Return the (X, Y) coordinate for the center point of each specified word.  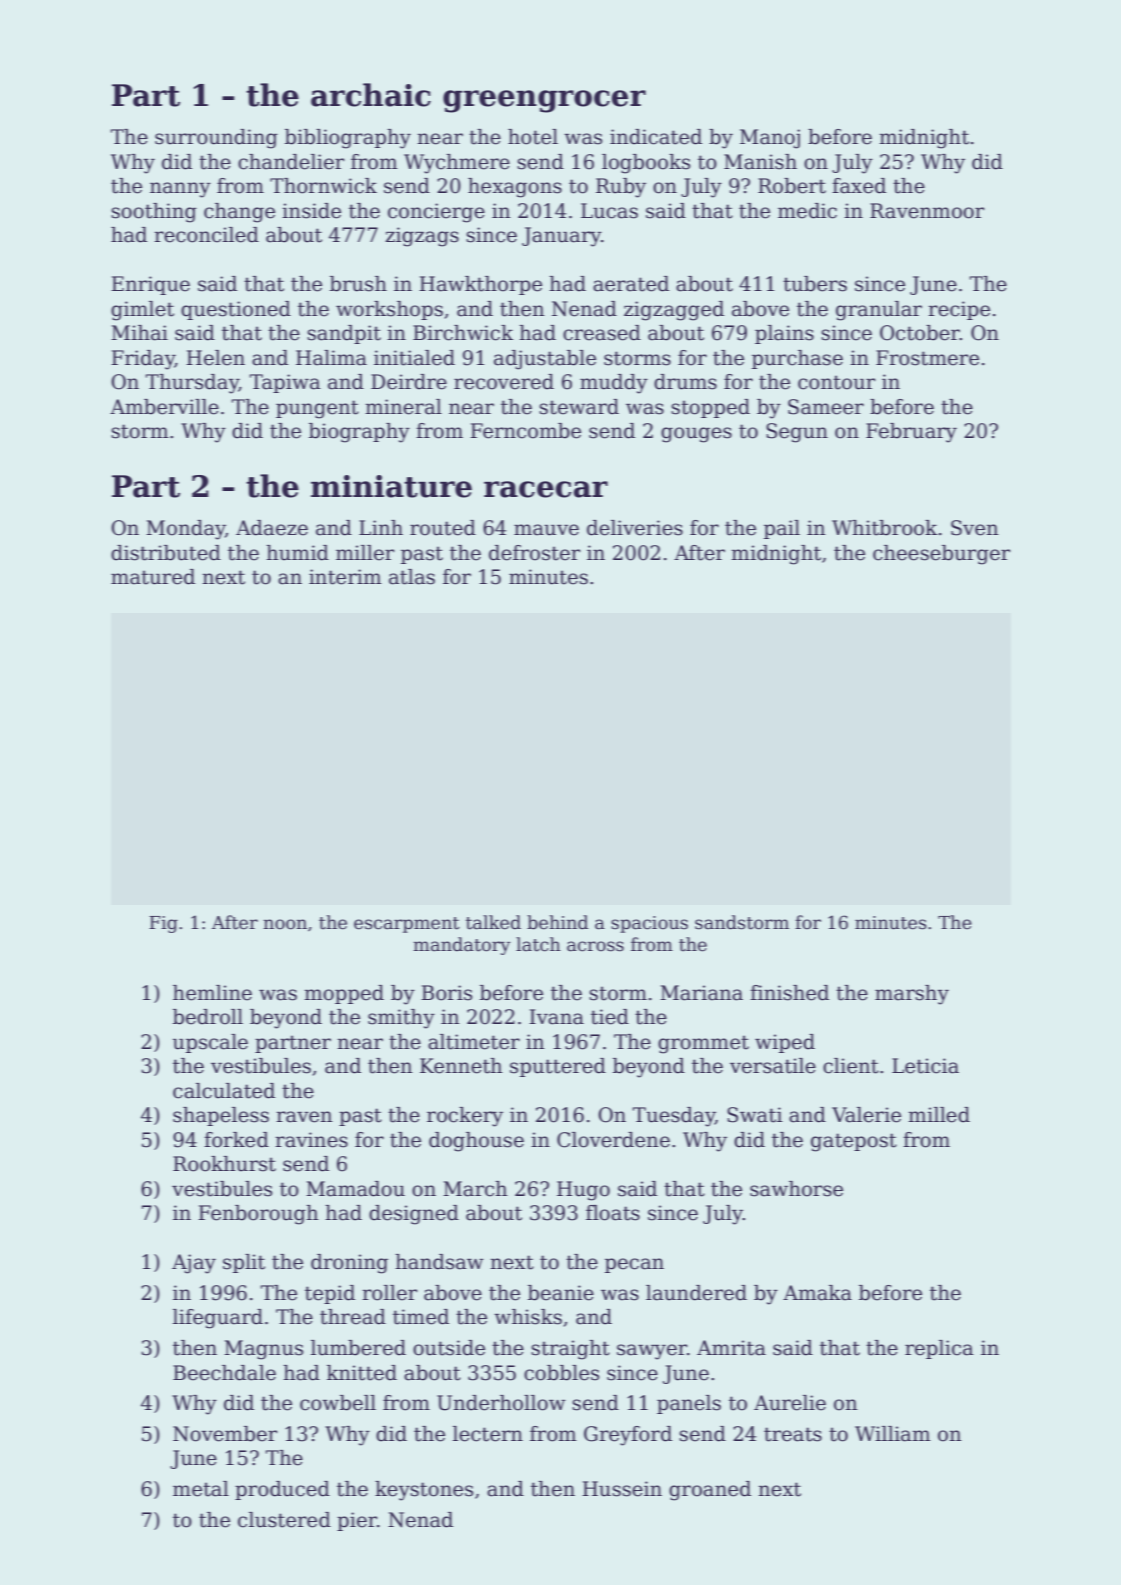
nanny (180, 190)
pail (782, 529)
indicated (656, 137)
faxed (859, 186)
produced (282, 1490)
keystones (424, 1491)
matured (153, 577)
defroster (534, 553)
